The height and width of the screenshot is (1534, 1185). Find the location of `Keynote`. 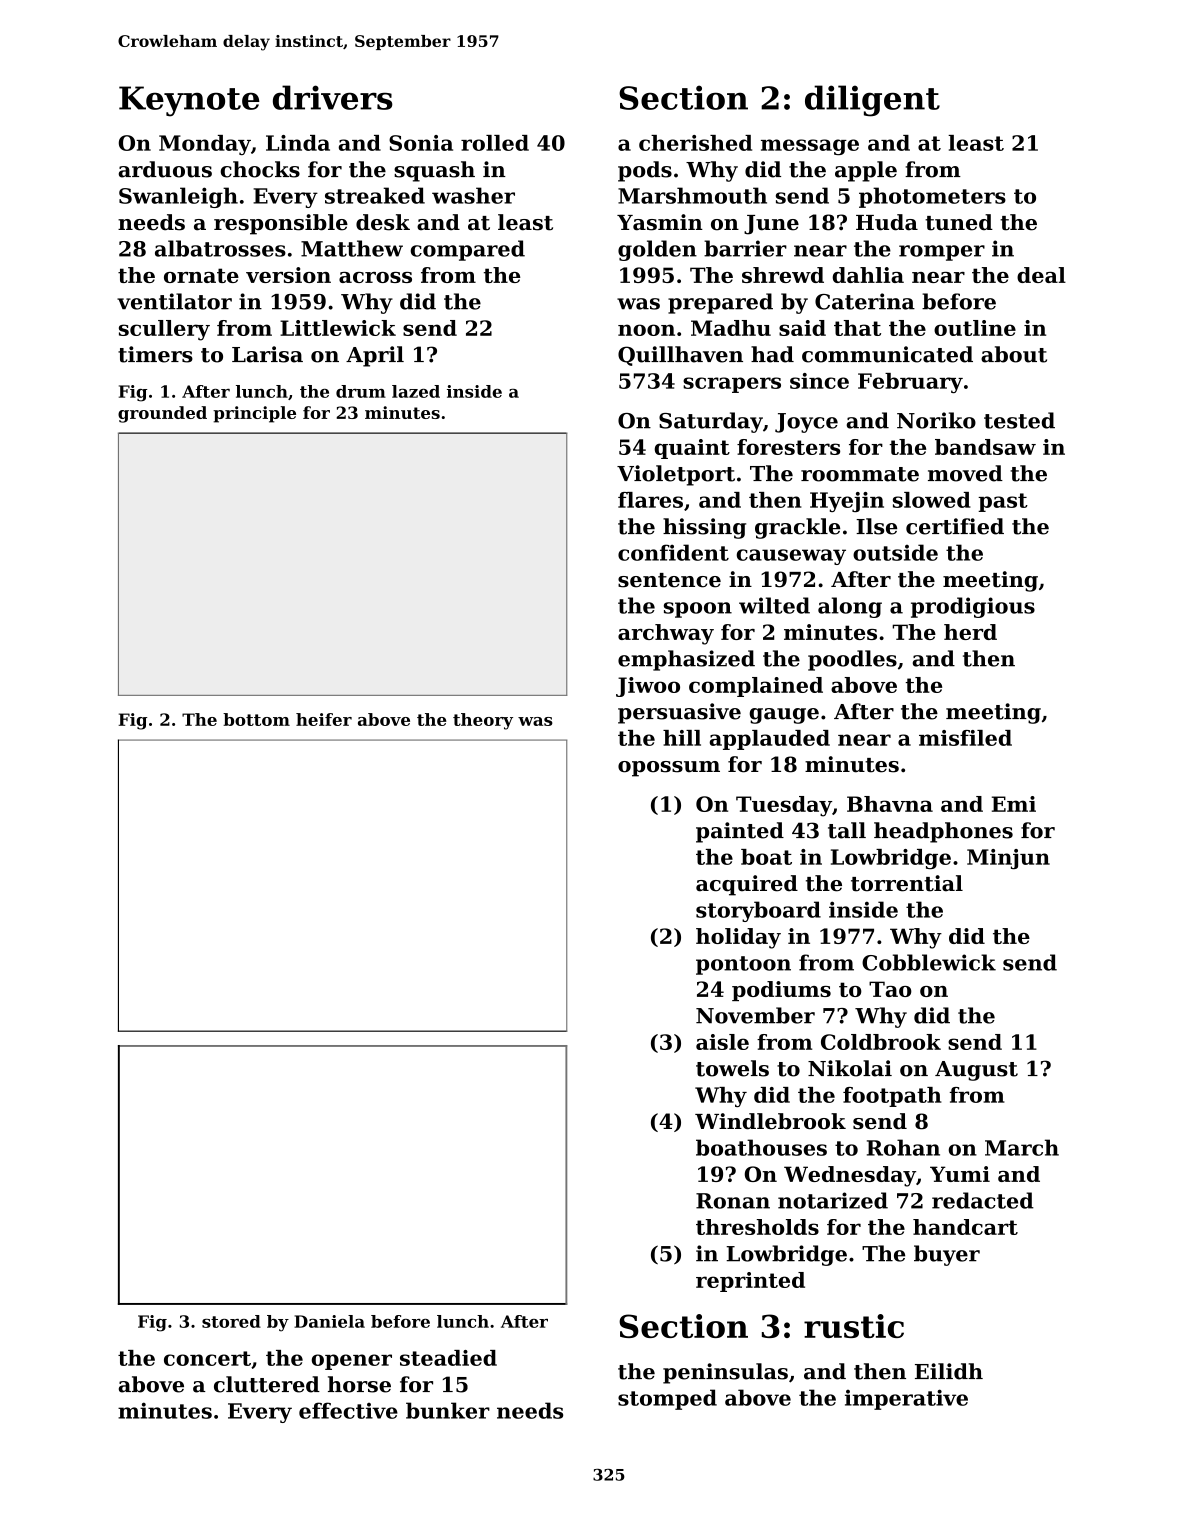

Keynote is located at coordinates (189, 101).
